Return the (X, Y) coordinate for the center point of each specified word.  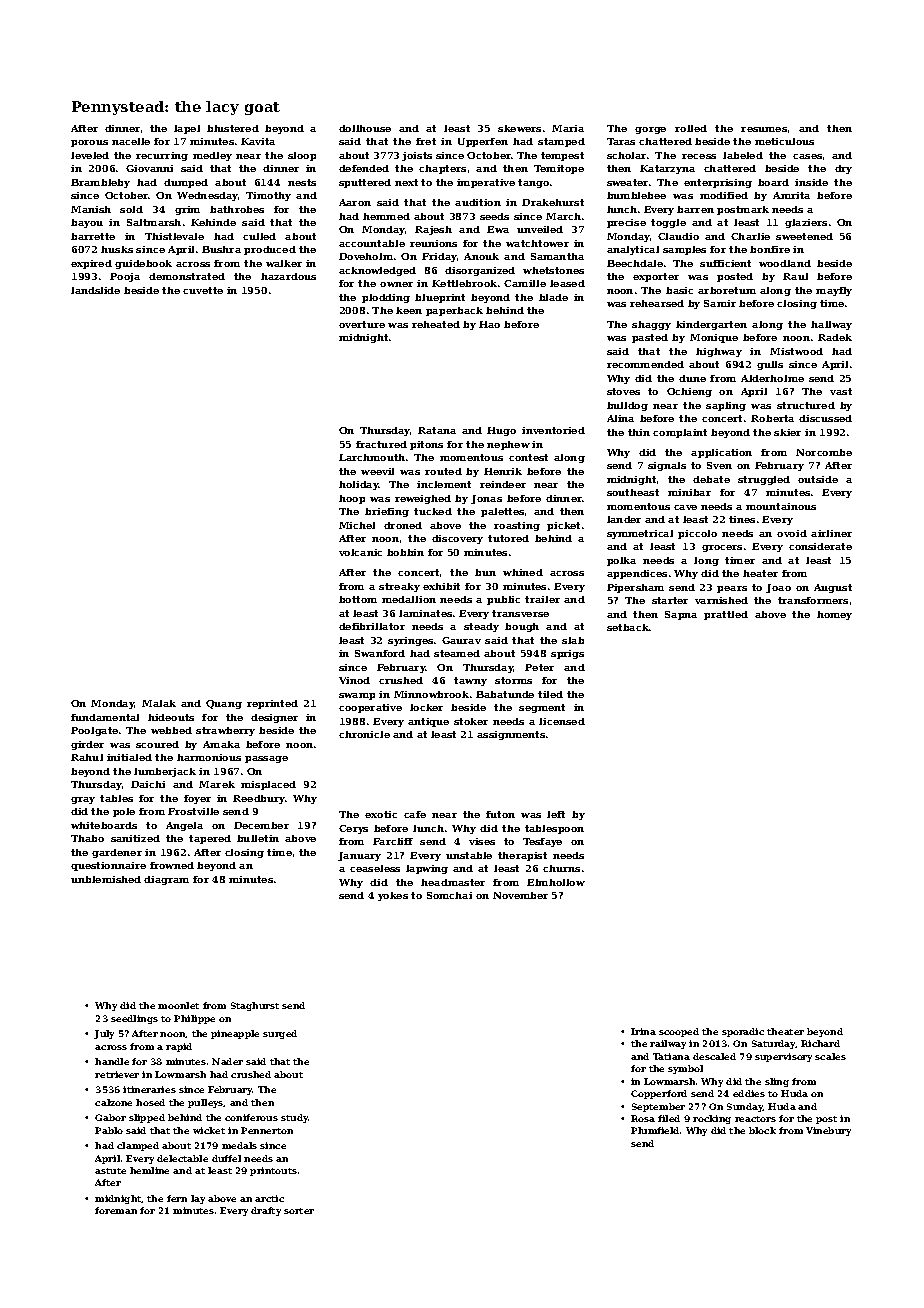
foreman (116, 1210)
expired (91, 264)
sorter (299, 1211)
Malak (159, 703)
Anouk (481, 256)
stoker (471, 721)
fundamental (105, 717)
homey (834, 615)
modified (724, 195)
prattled (726, 615)
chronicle (364, 734)
